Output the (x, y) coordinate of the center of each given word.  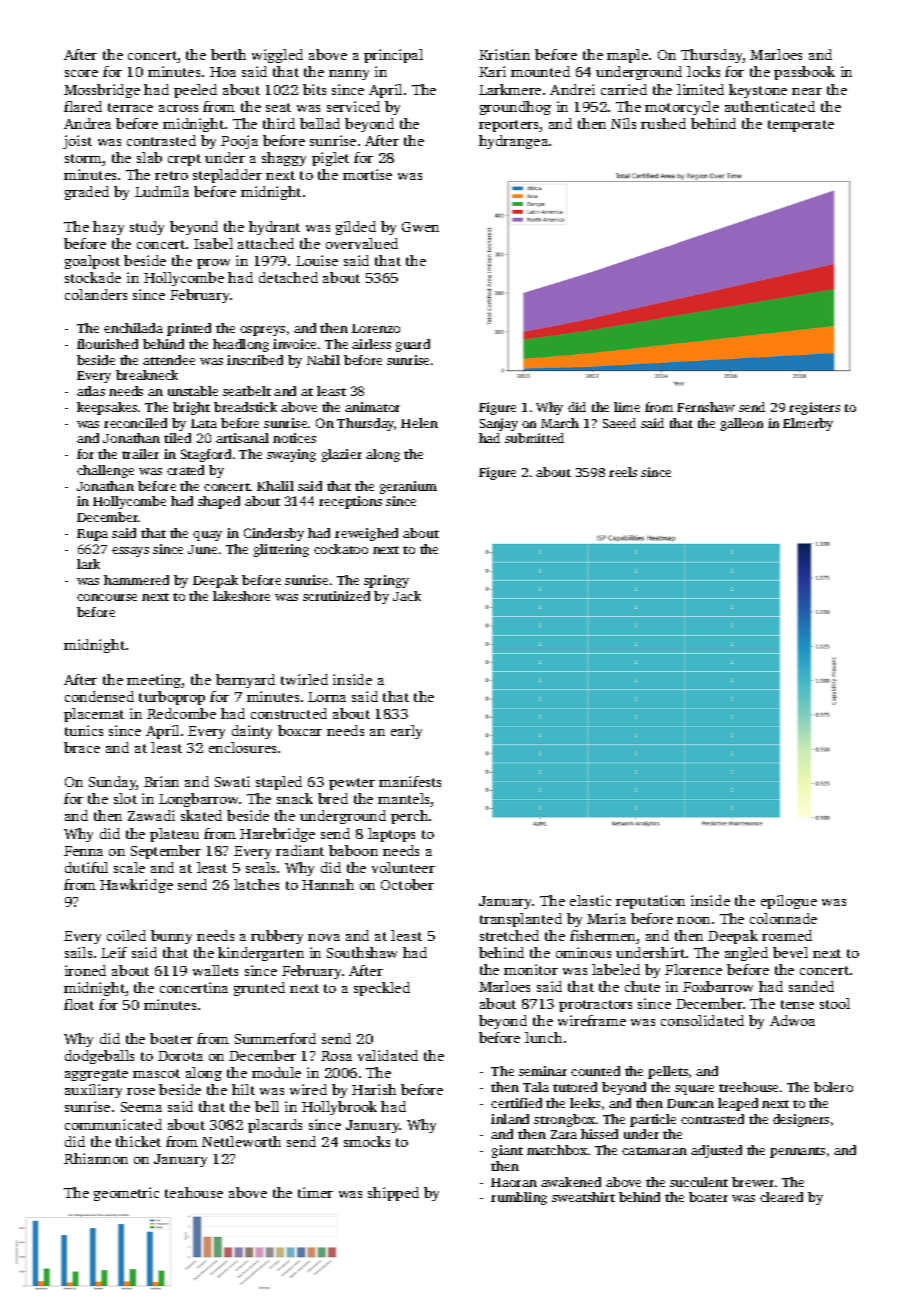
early (406, 732)
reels (623, 472)
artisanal (242, 438)
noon (693, 920)
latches (256, 884)
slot (125, 798)
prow (213, 264)
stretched (509, 935)
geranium (408, 487)
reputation (650, 902)
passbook (804, 73)
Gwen (420, 227)
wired (308, 1089)
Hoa (223, 72)
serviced (353, 106)
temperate (801, 126)
